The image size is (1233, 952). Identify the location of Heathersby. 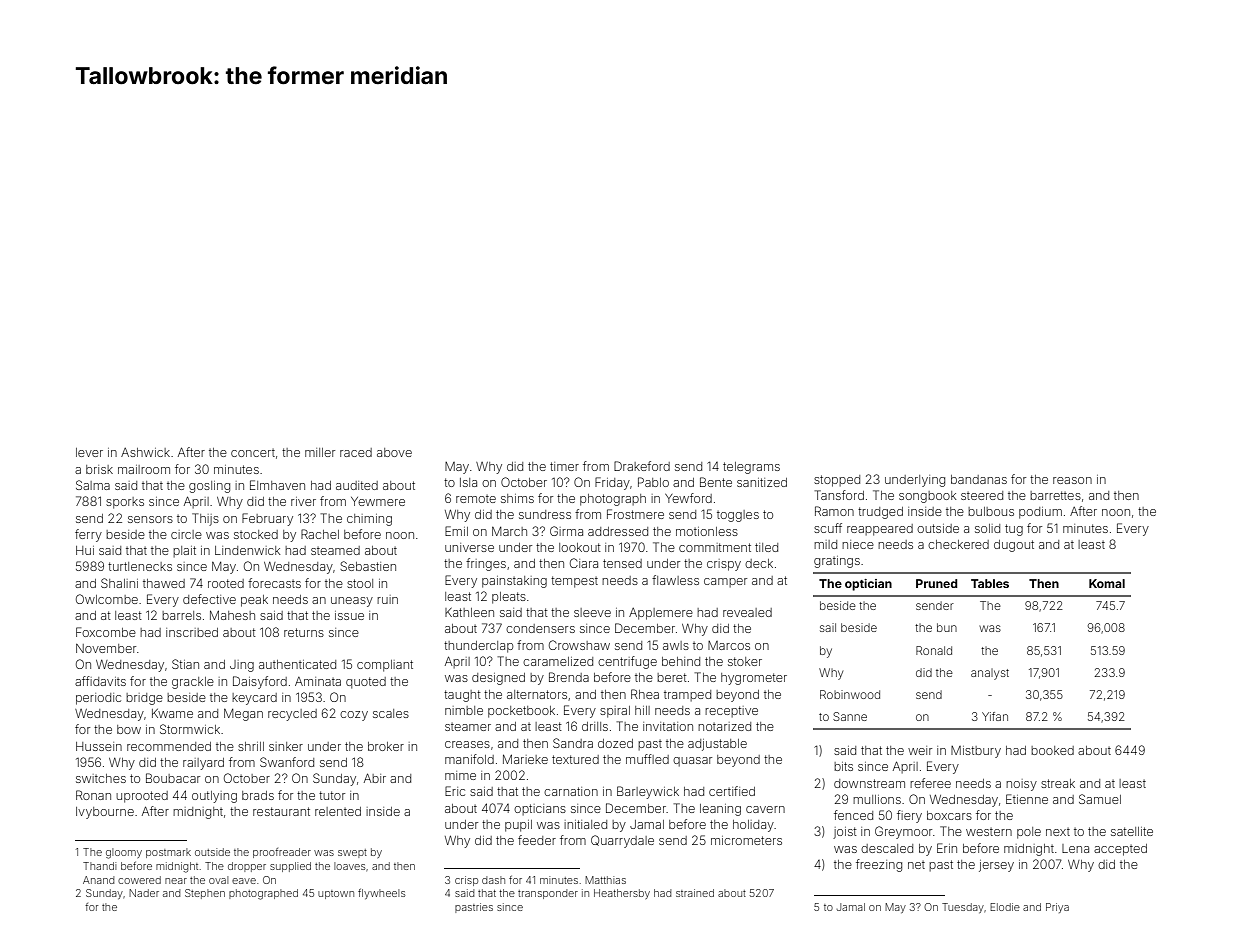
(622, 894).
